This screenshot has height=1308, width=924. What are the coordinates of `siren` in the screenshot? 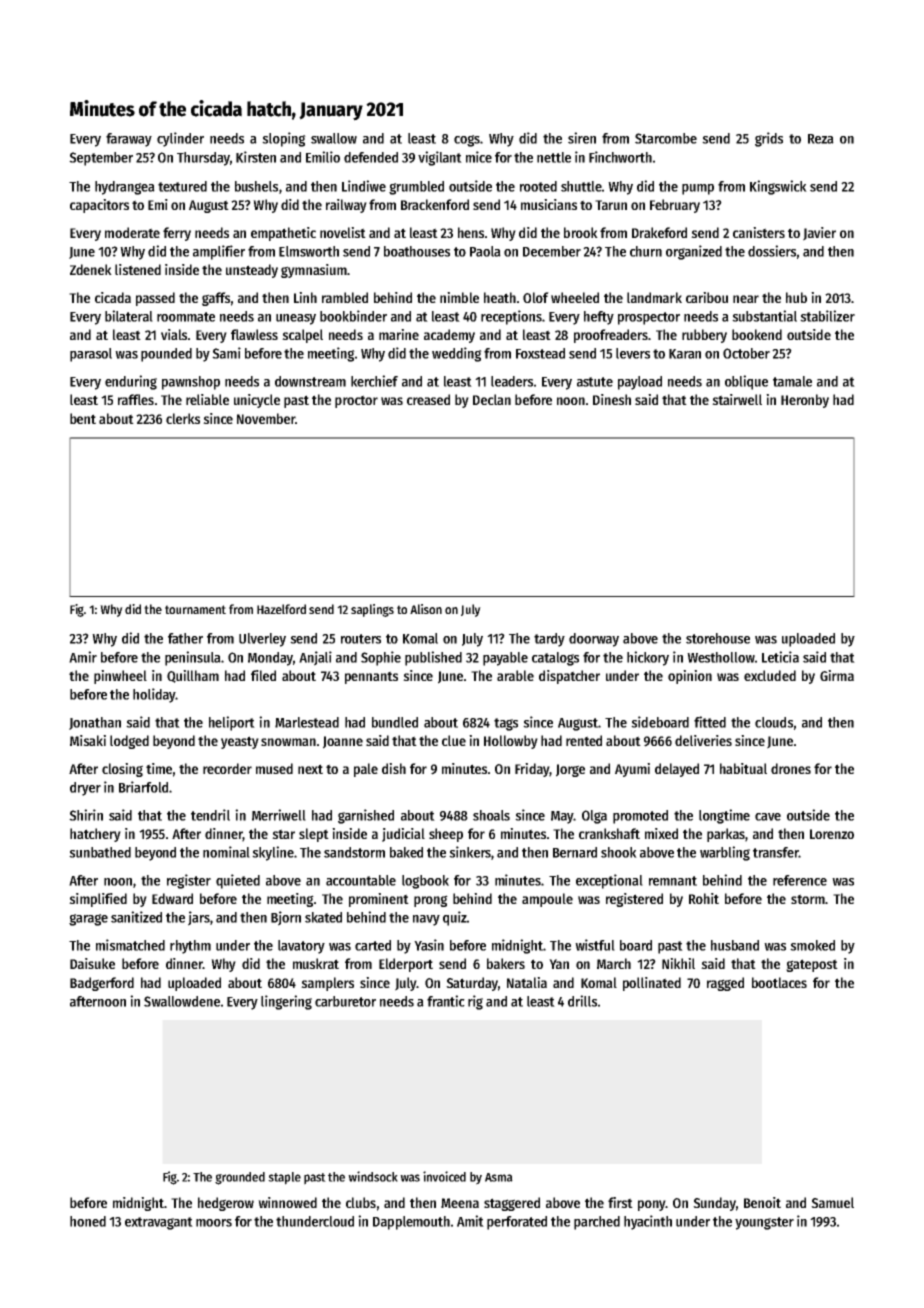 It's located at (582, 138).
